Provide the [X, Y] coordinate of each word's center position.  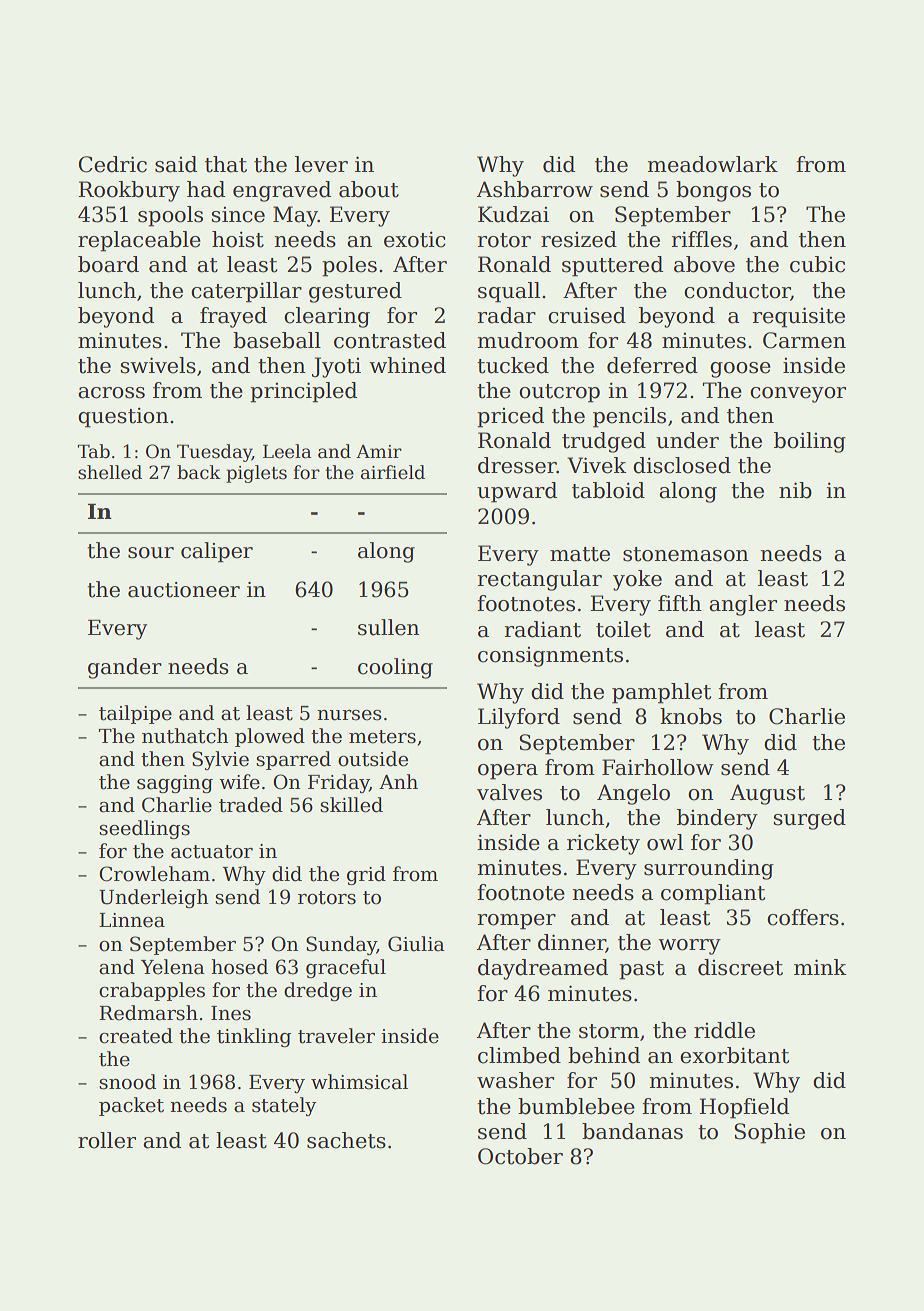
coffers [803, 917]
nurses [349, 715]
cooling [395, 668]
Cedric [113, 164]
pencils [629, 417]
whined [407, 365]
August [767, 794]
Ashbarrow [535, 189]
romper [517, 922]
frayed [233, 317]
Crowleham [154, 874]
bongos [713, 191]
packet [131, 1106]
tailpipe [135, 714]
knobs [691, 716]
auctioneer [184, 590]
